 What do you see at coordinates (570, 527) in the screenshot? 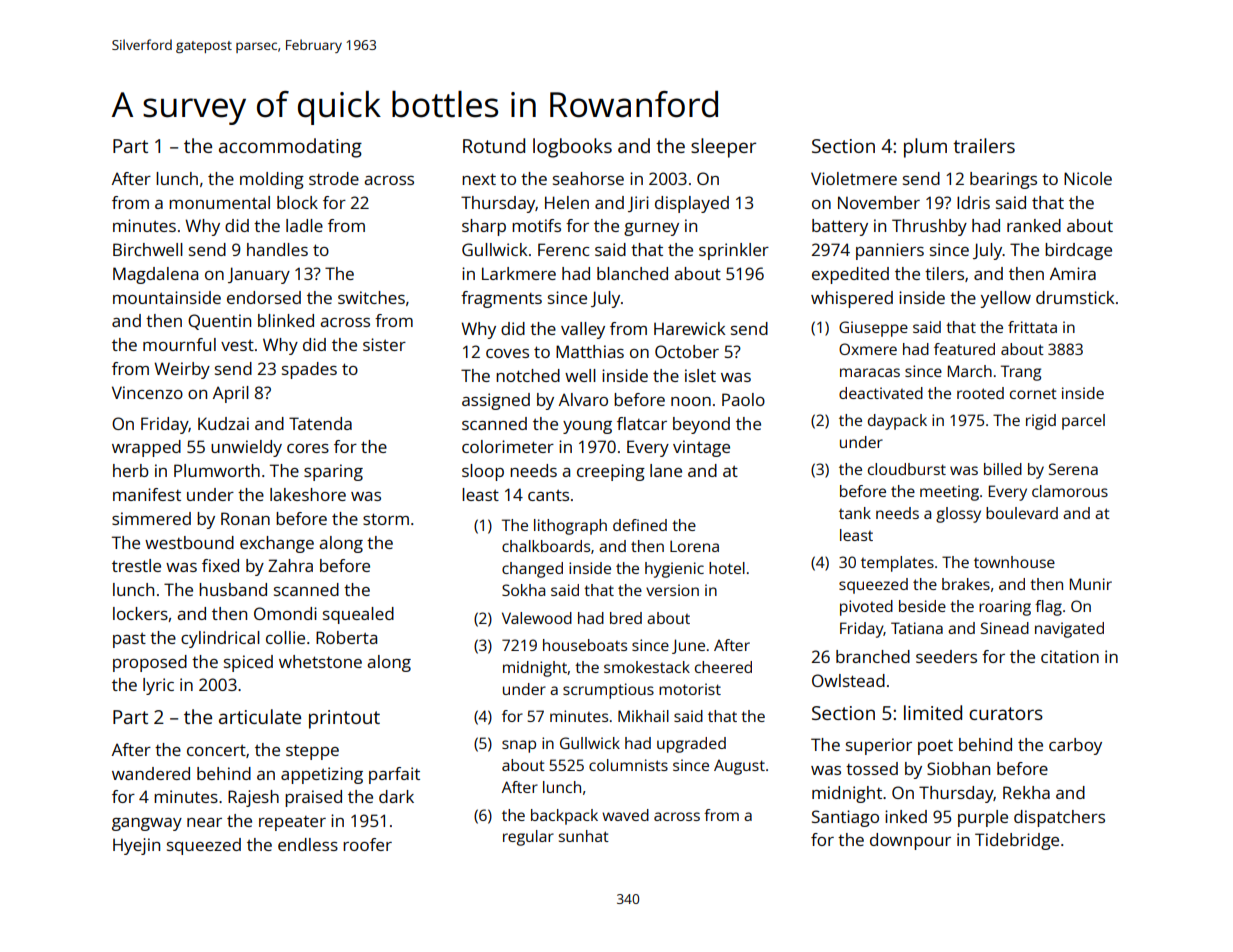
I see `lithograph` at bounding box center [570, 527].
